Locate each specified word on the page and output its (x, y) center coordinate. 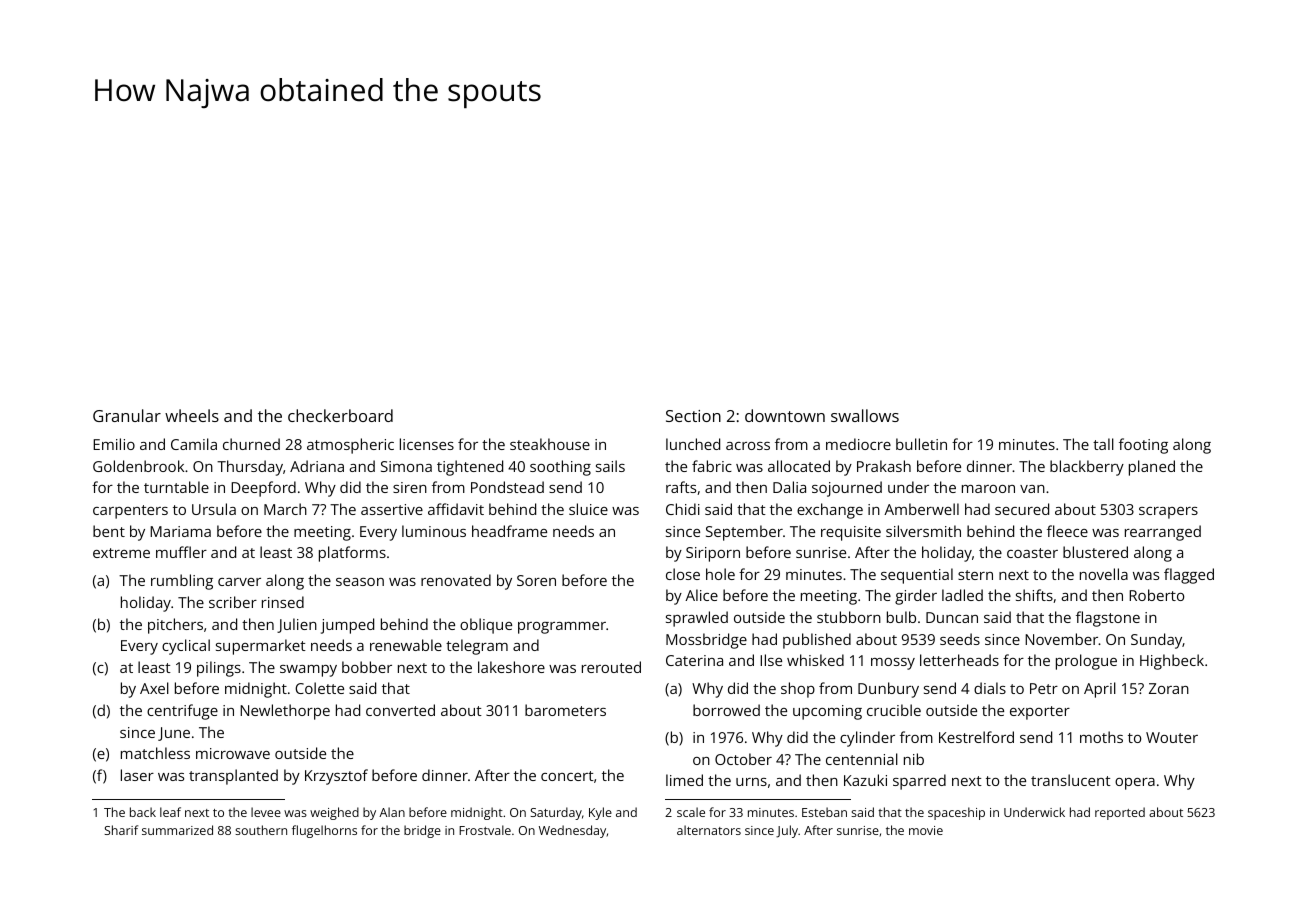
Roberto (1156, 595)
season (360, 582)
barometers (565, 710)
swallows (865, 415)
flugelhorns (324, 831)
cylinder (867, 739)
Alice (701, 595)
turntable (176, 487)
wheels (192, 415)
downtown (785, 415)
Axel (154, 688)
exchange (830, 511)
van (1032, 489)
